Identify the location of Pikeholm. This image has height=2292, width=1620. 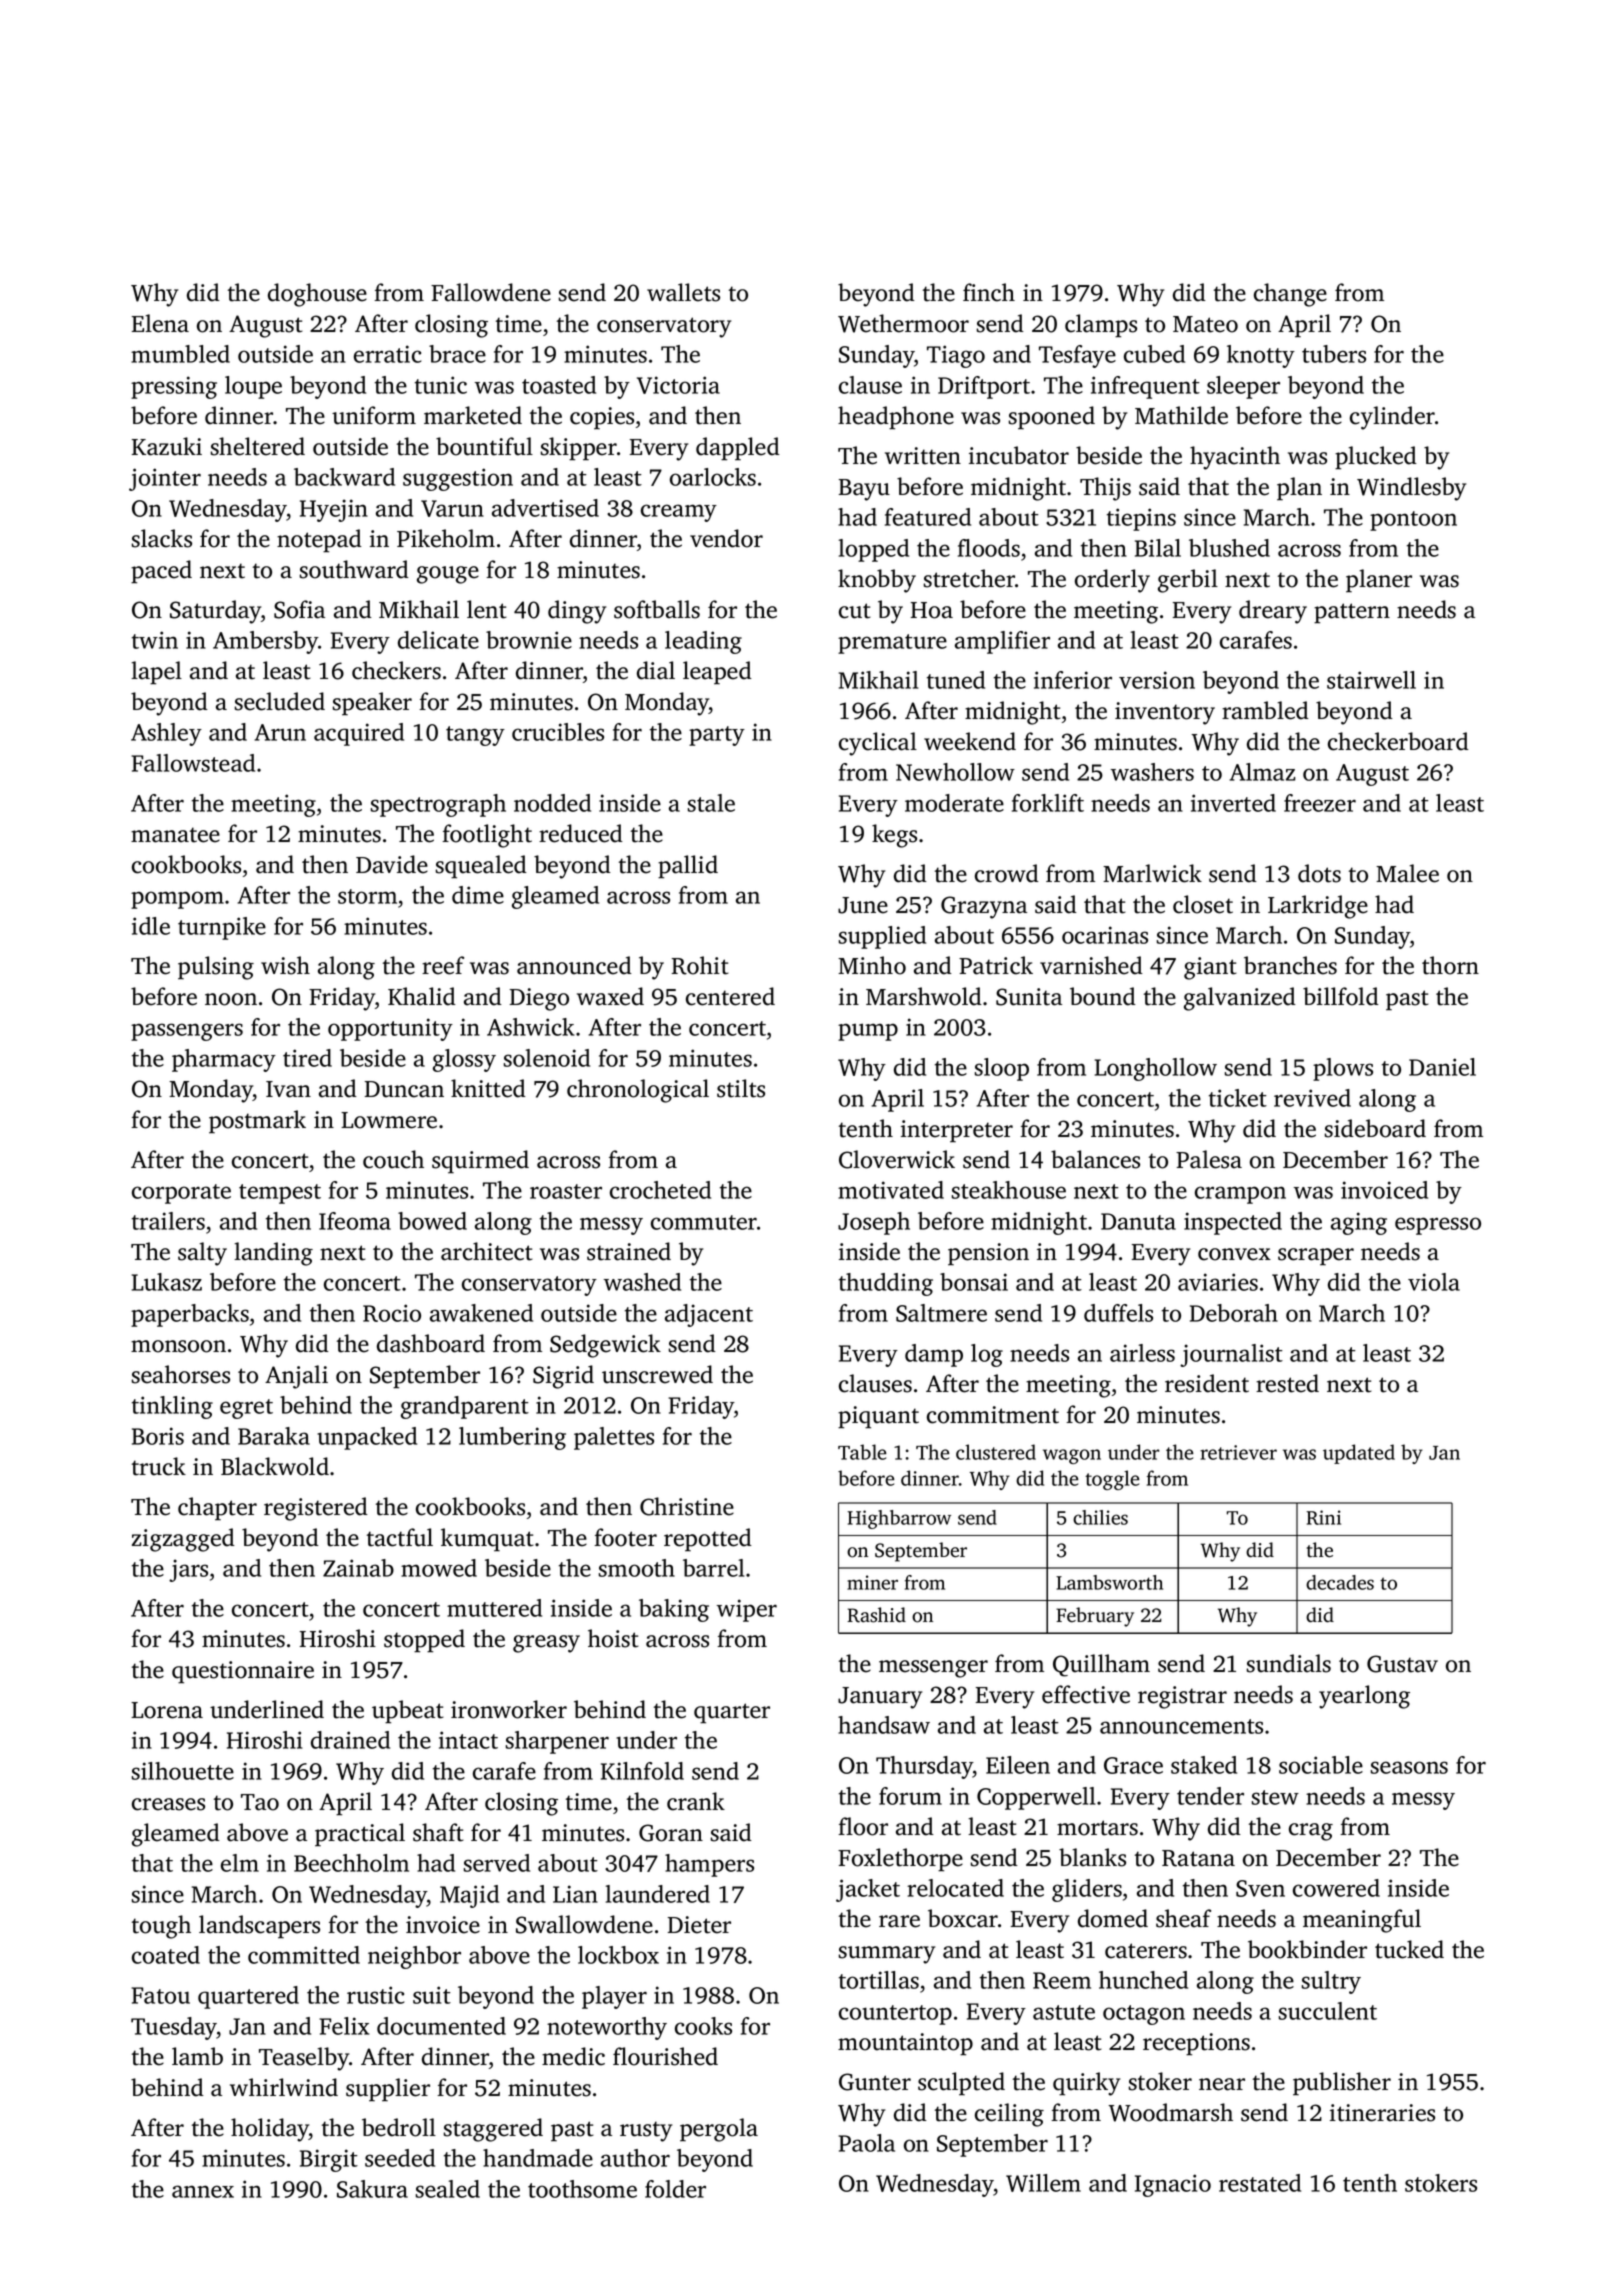
(446, 538).
